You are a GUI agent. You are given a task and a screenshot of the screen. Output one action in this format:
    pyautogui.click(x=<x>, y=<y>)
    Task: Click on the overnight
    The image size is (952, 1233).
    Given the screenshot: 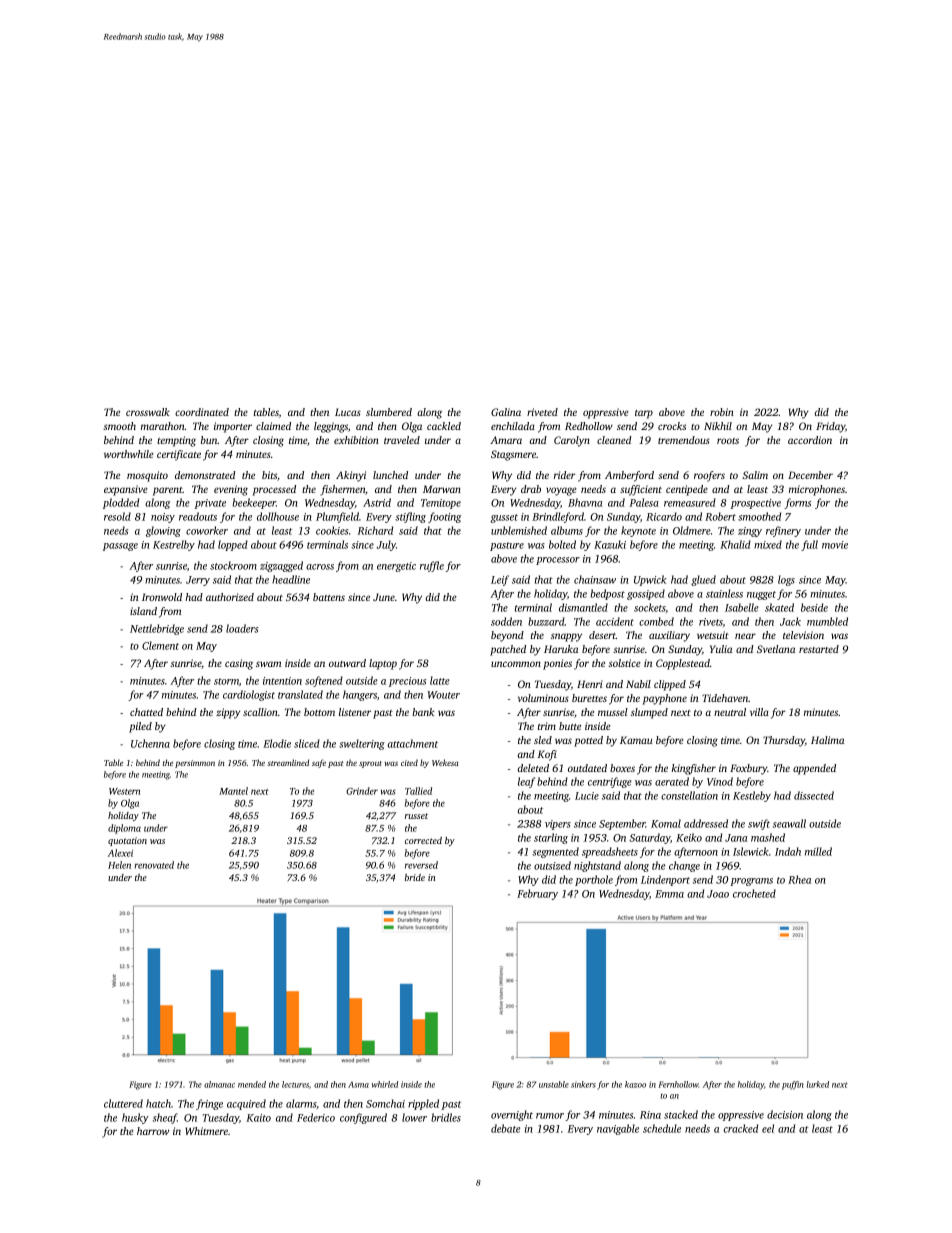 What is the action you would take?
    pyautogui.click(x=512, y=1115)
